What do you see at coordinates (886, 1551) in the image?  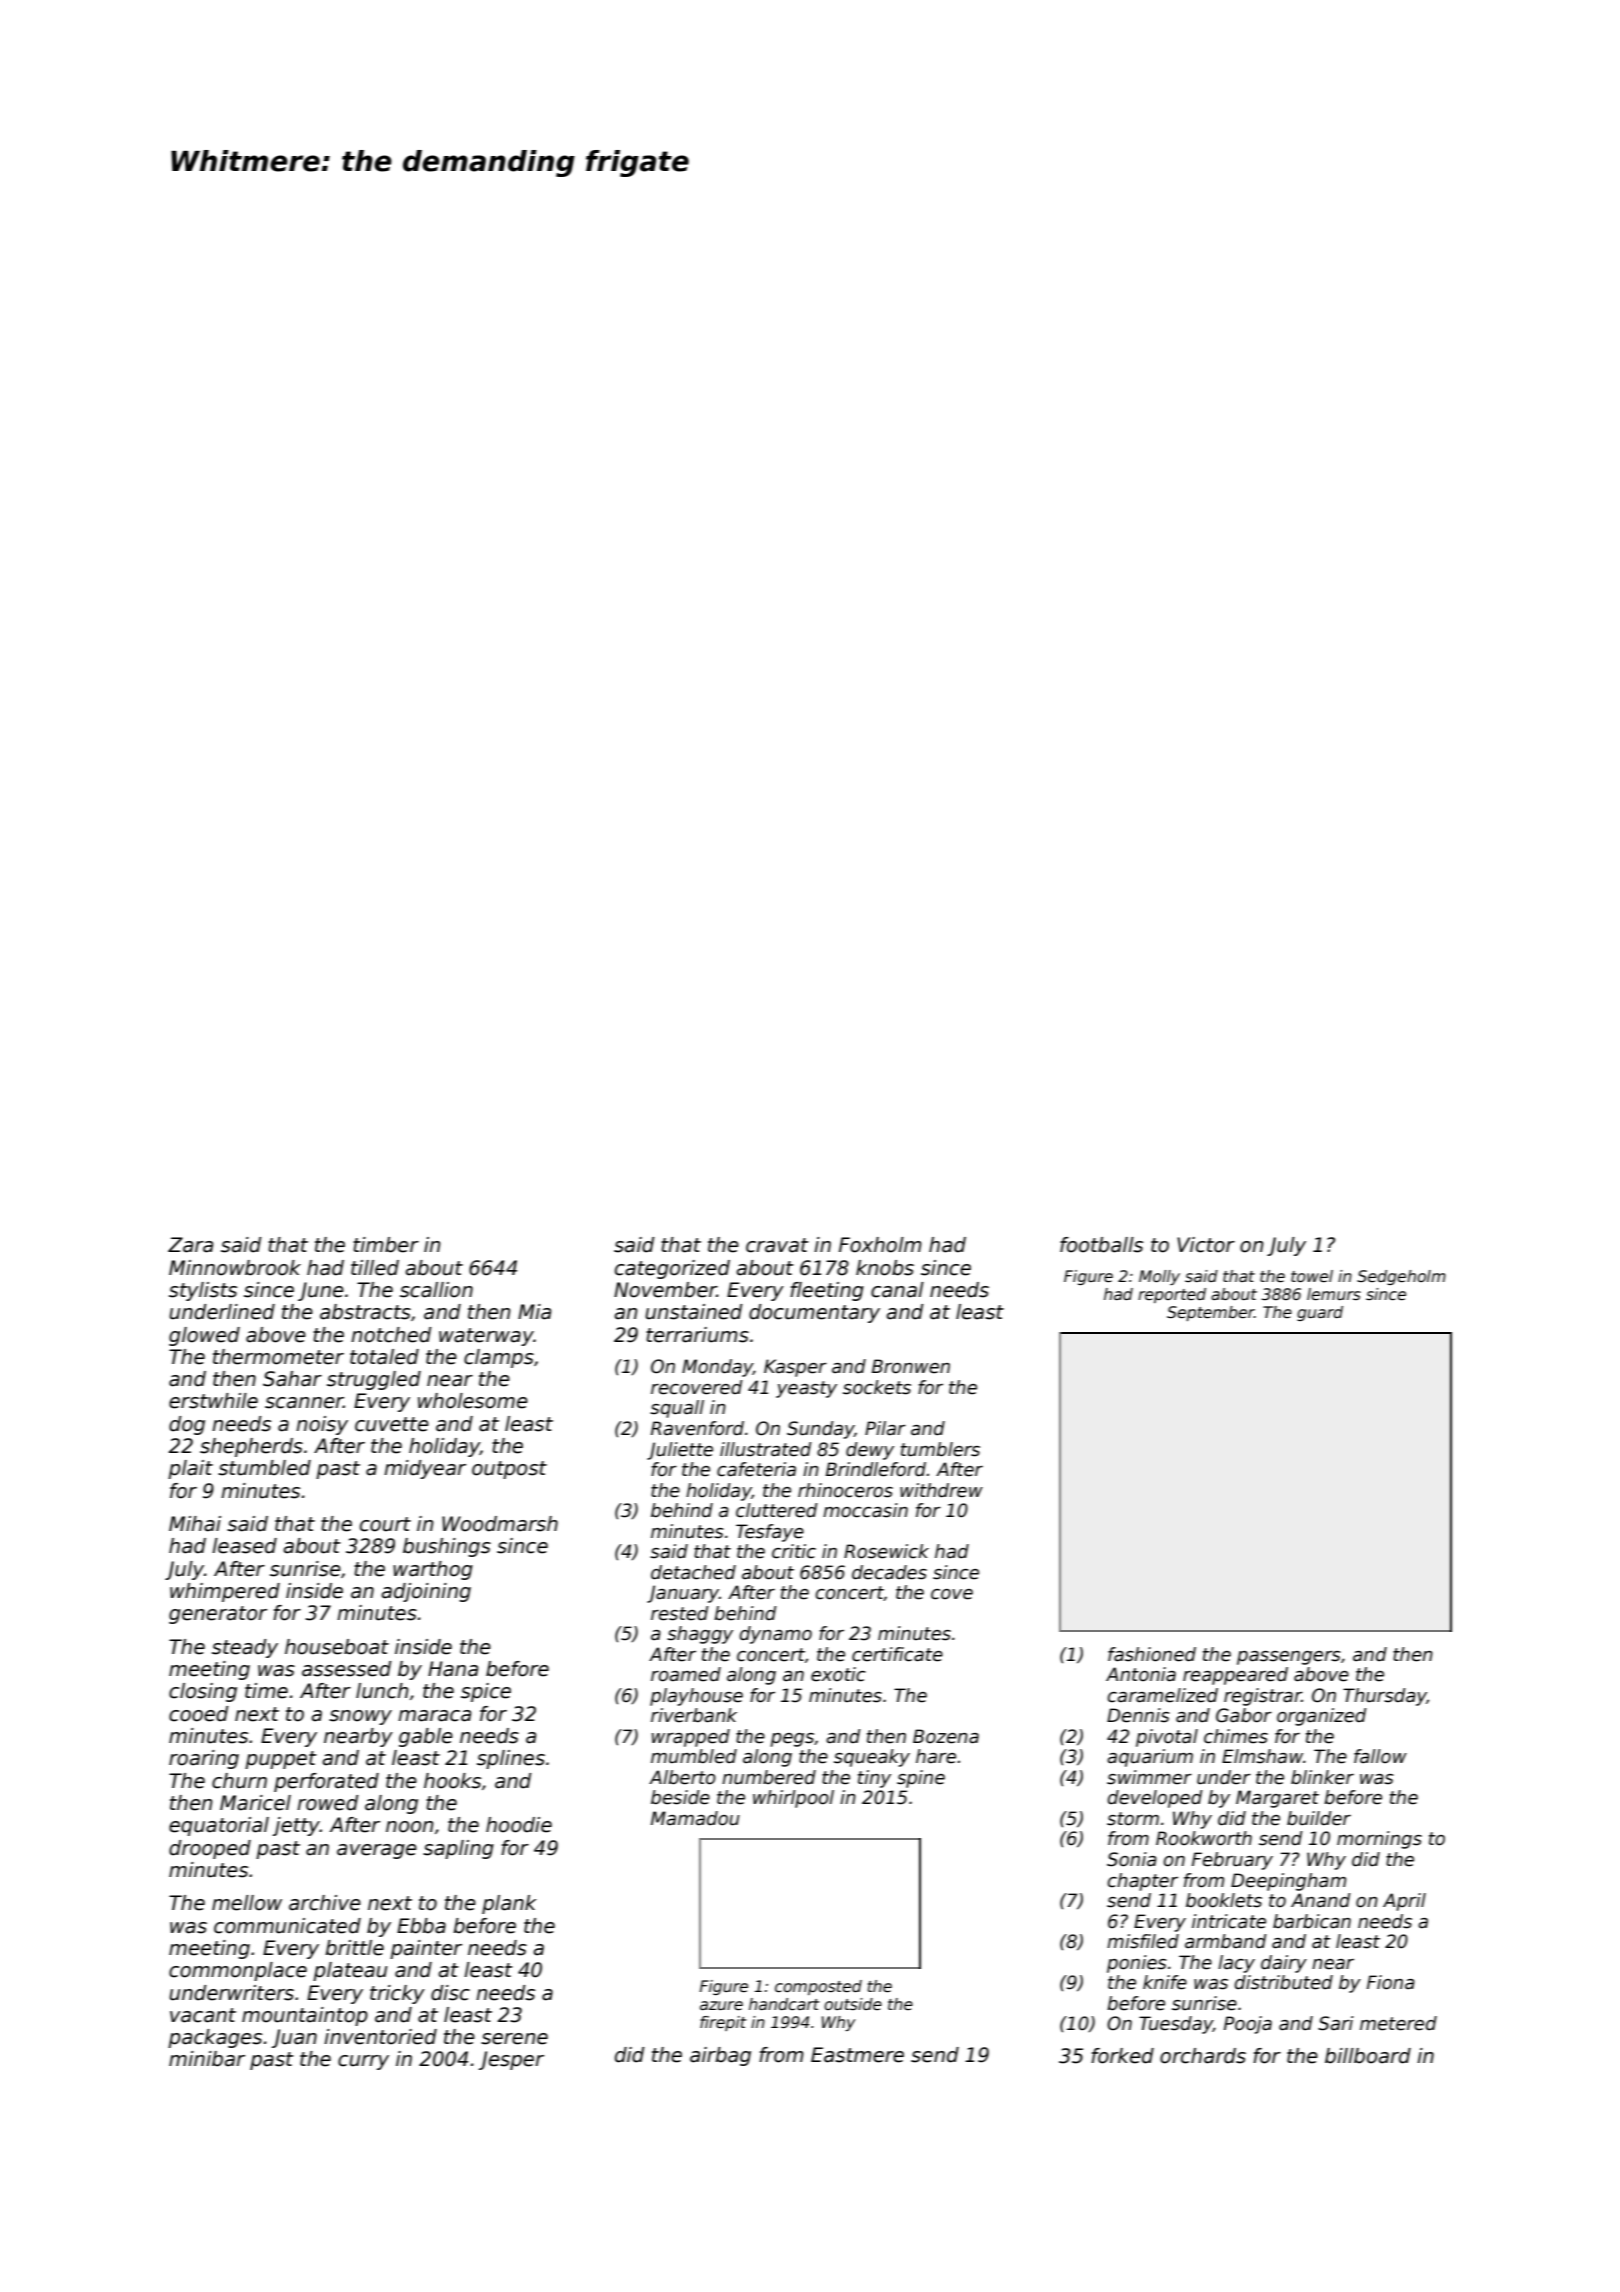 I see `Rosewick` at bounding box center [886, 1551].
